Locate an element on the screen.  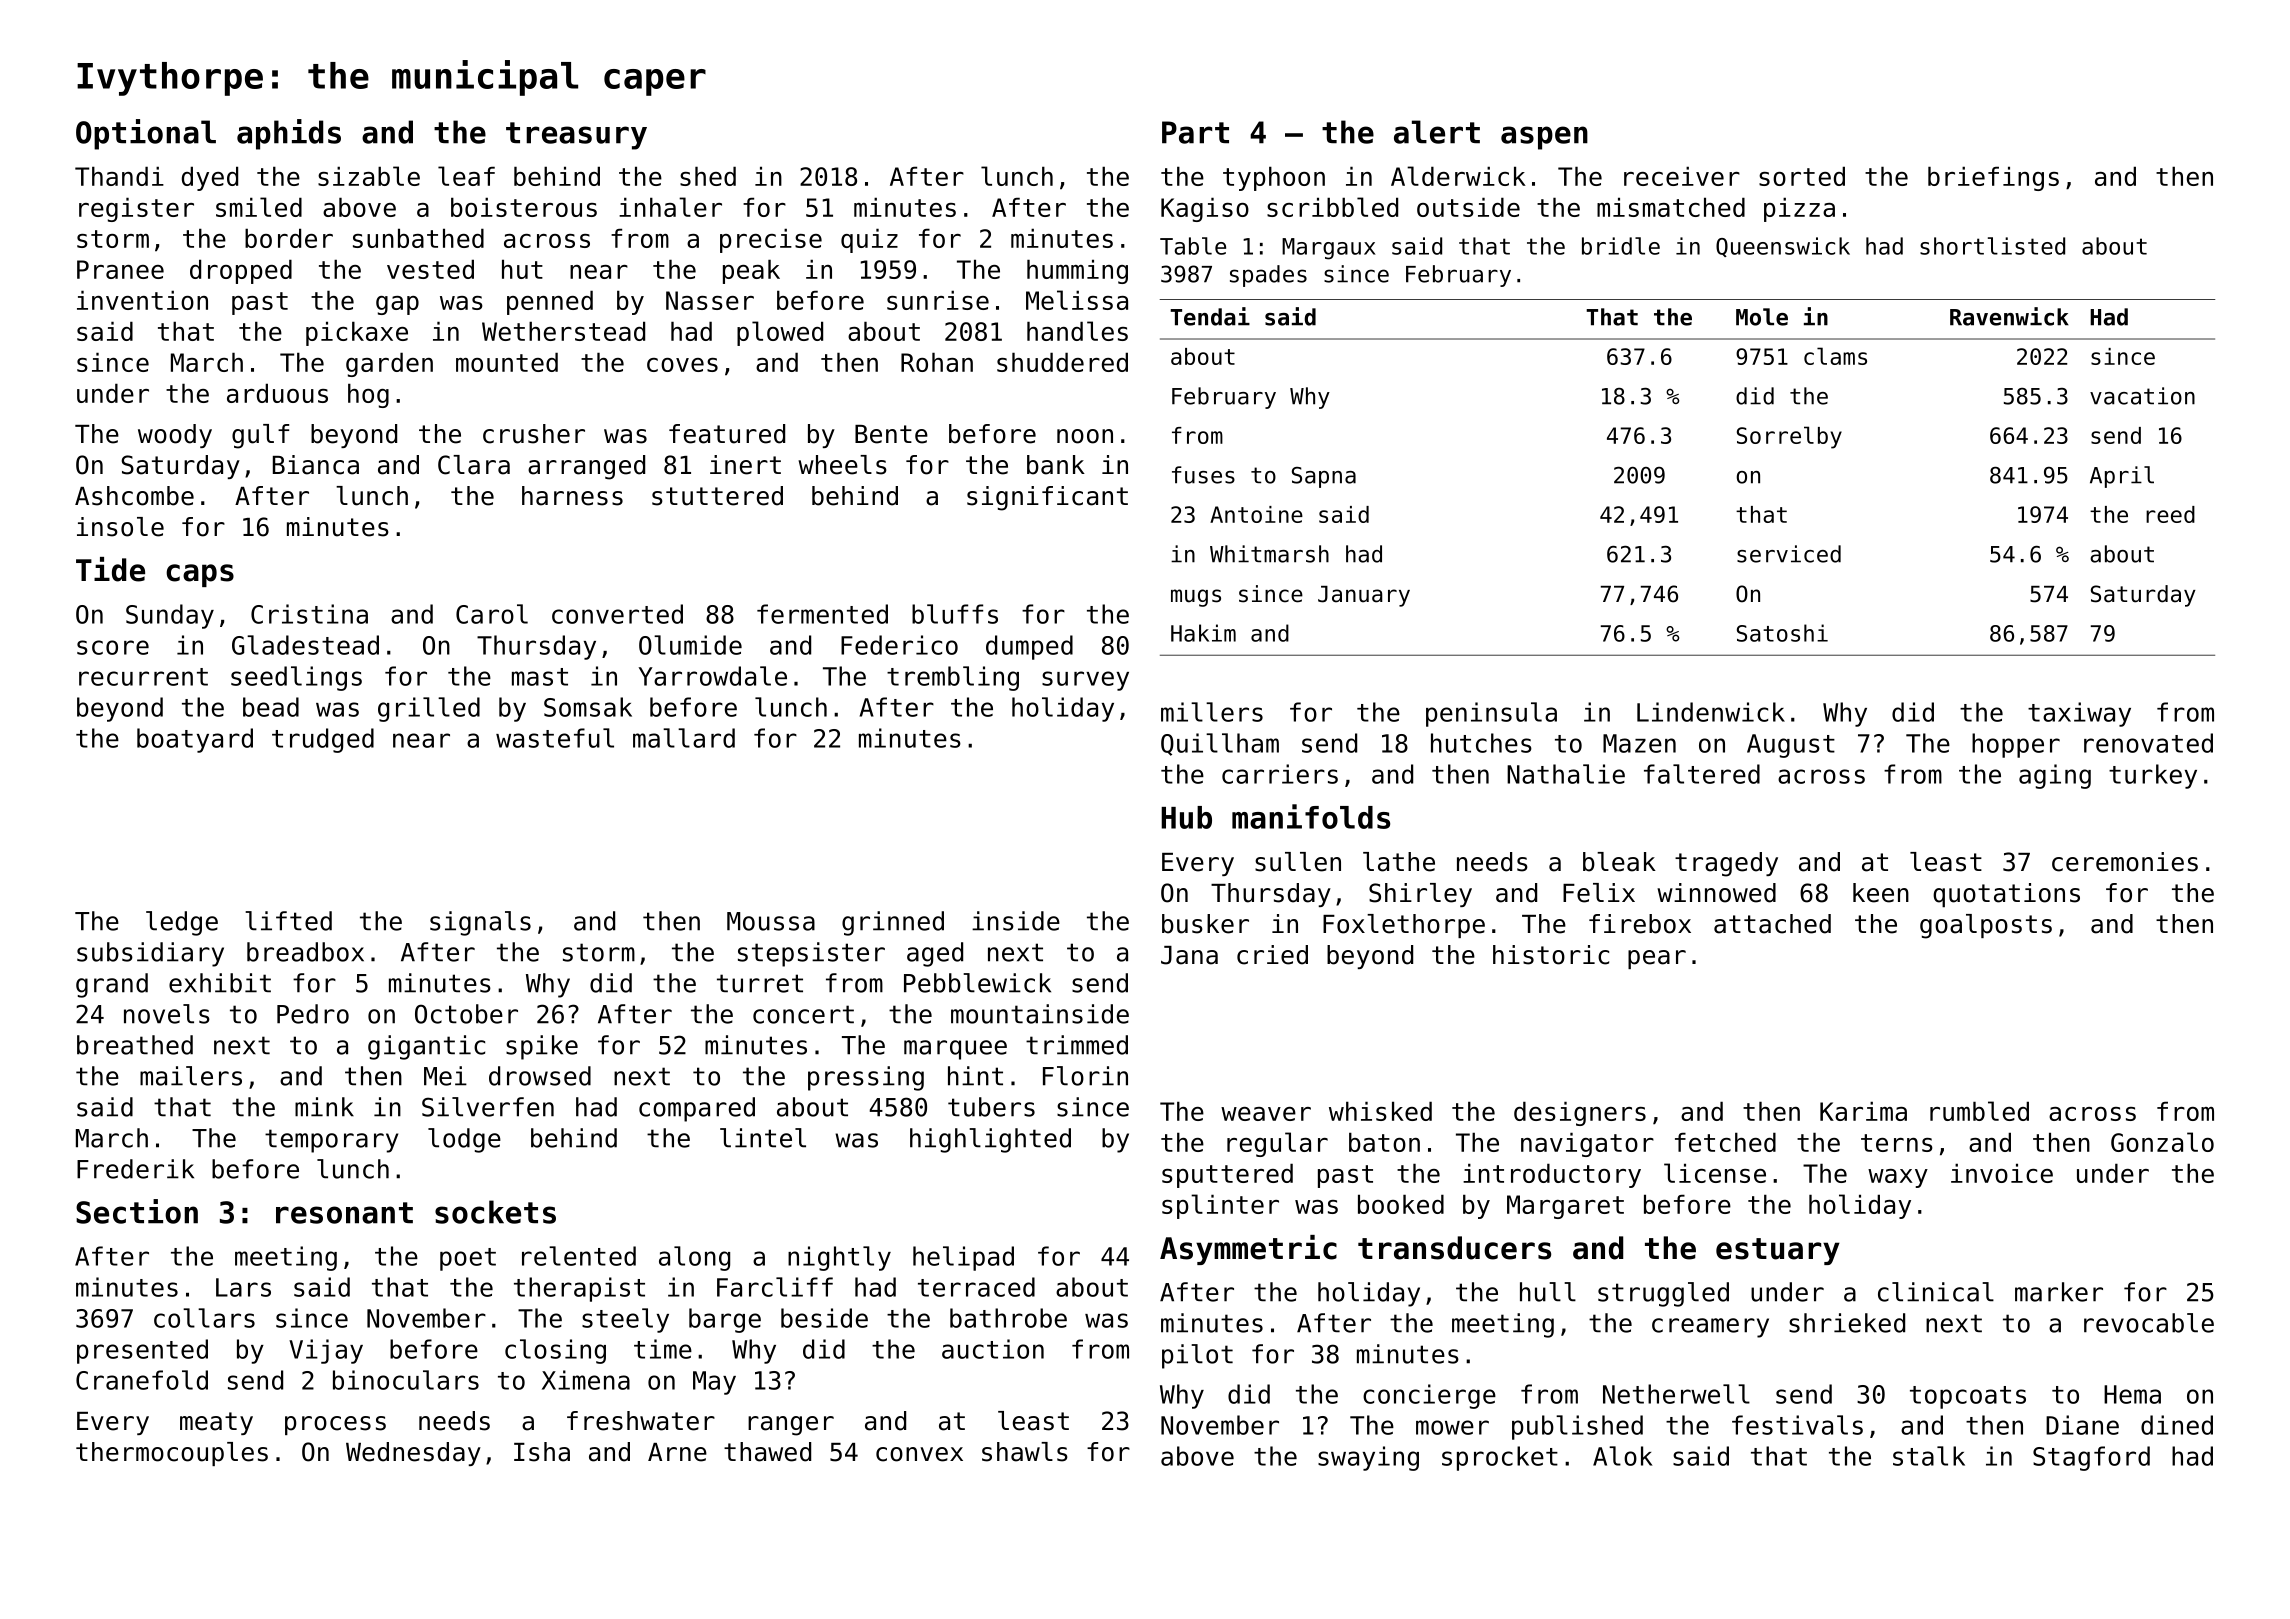
serviced is located at coordinates (1789, 554).
